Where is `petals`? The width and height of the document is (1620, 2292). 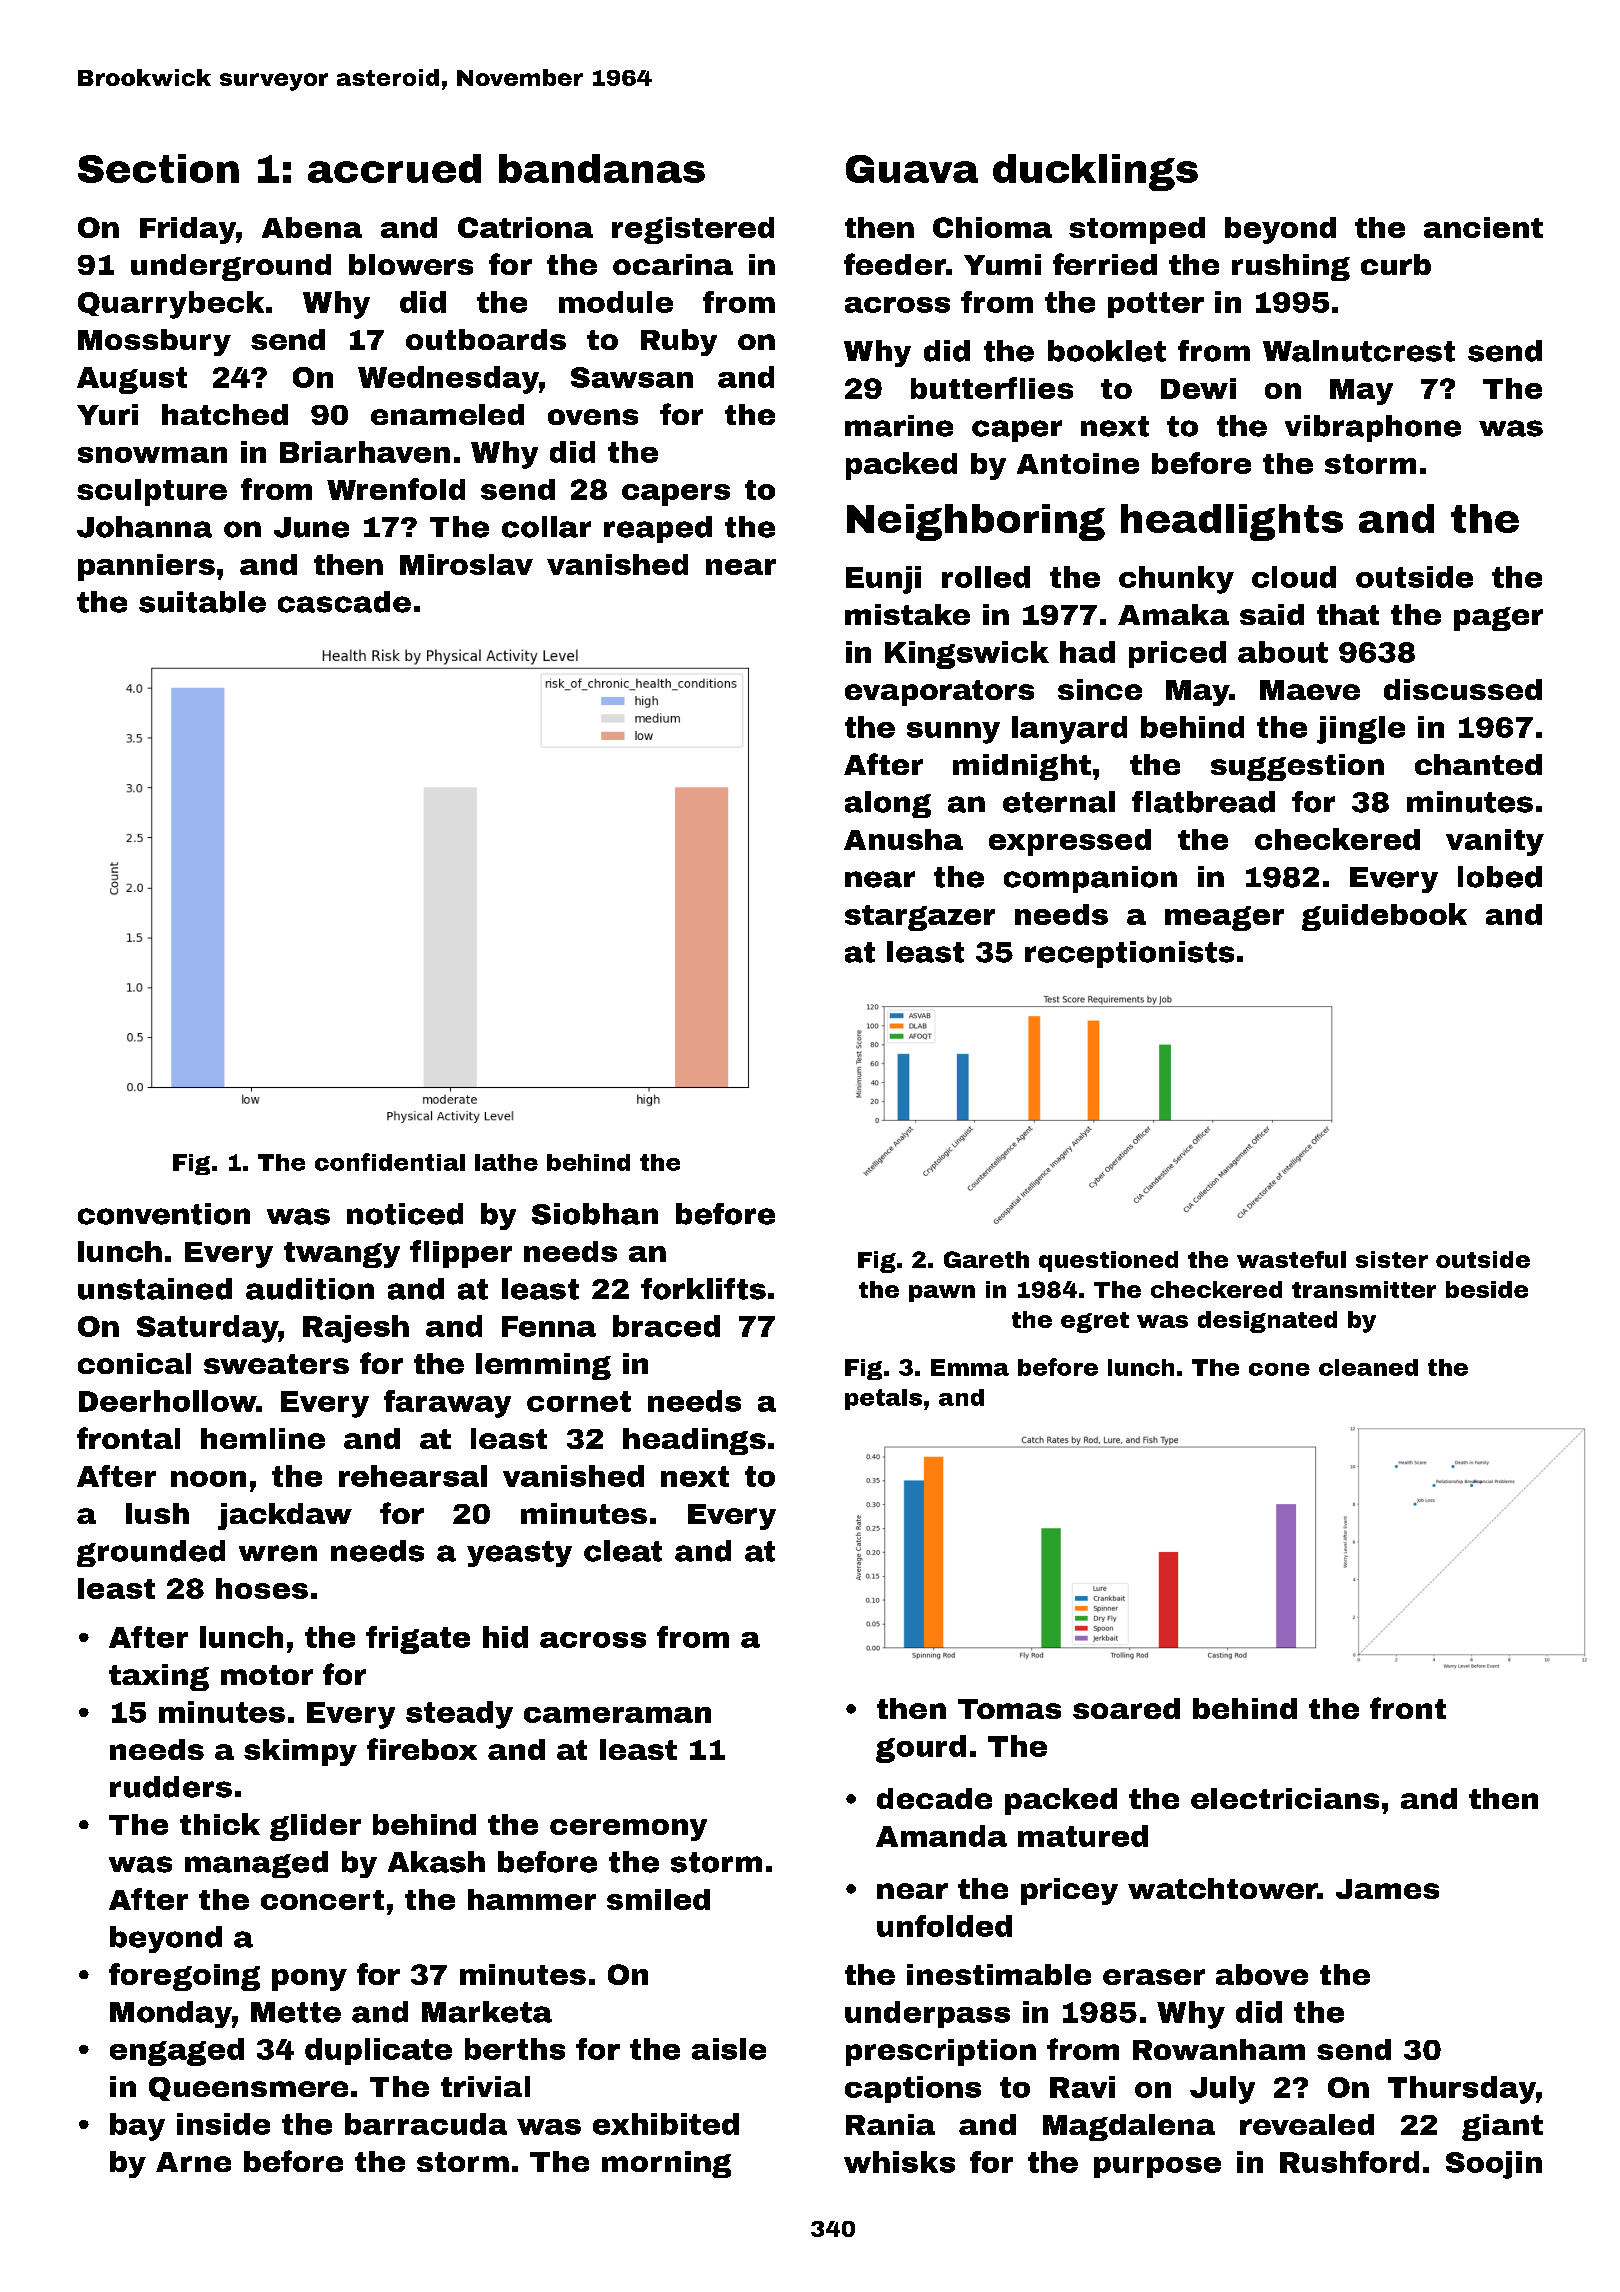 petals is located at coordinates (883, 1399).
